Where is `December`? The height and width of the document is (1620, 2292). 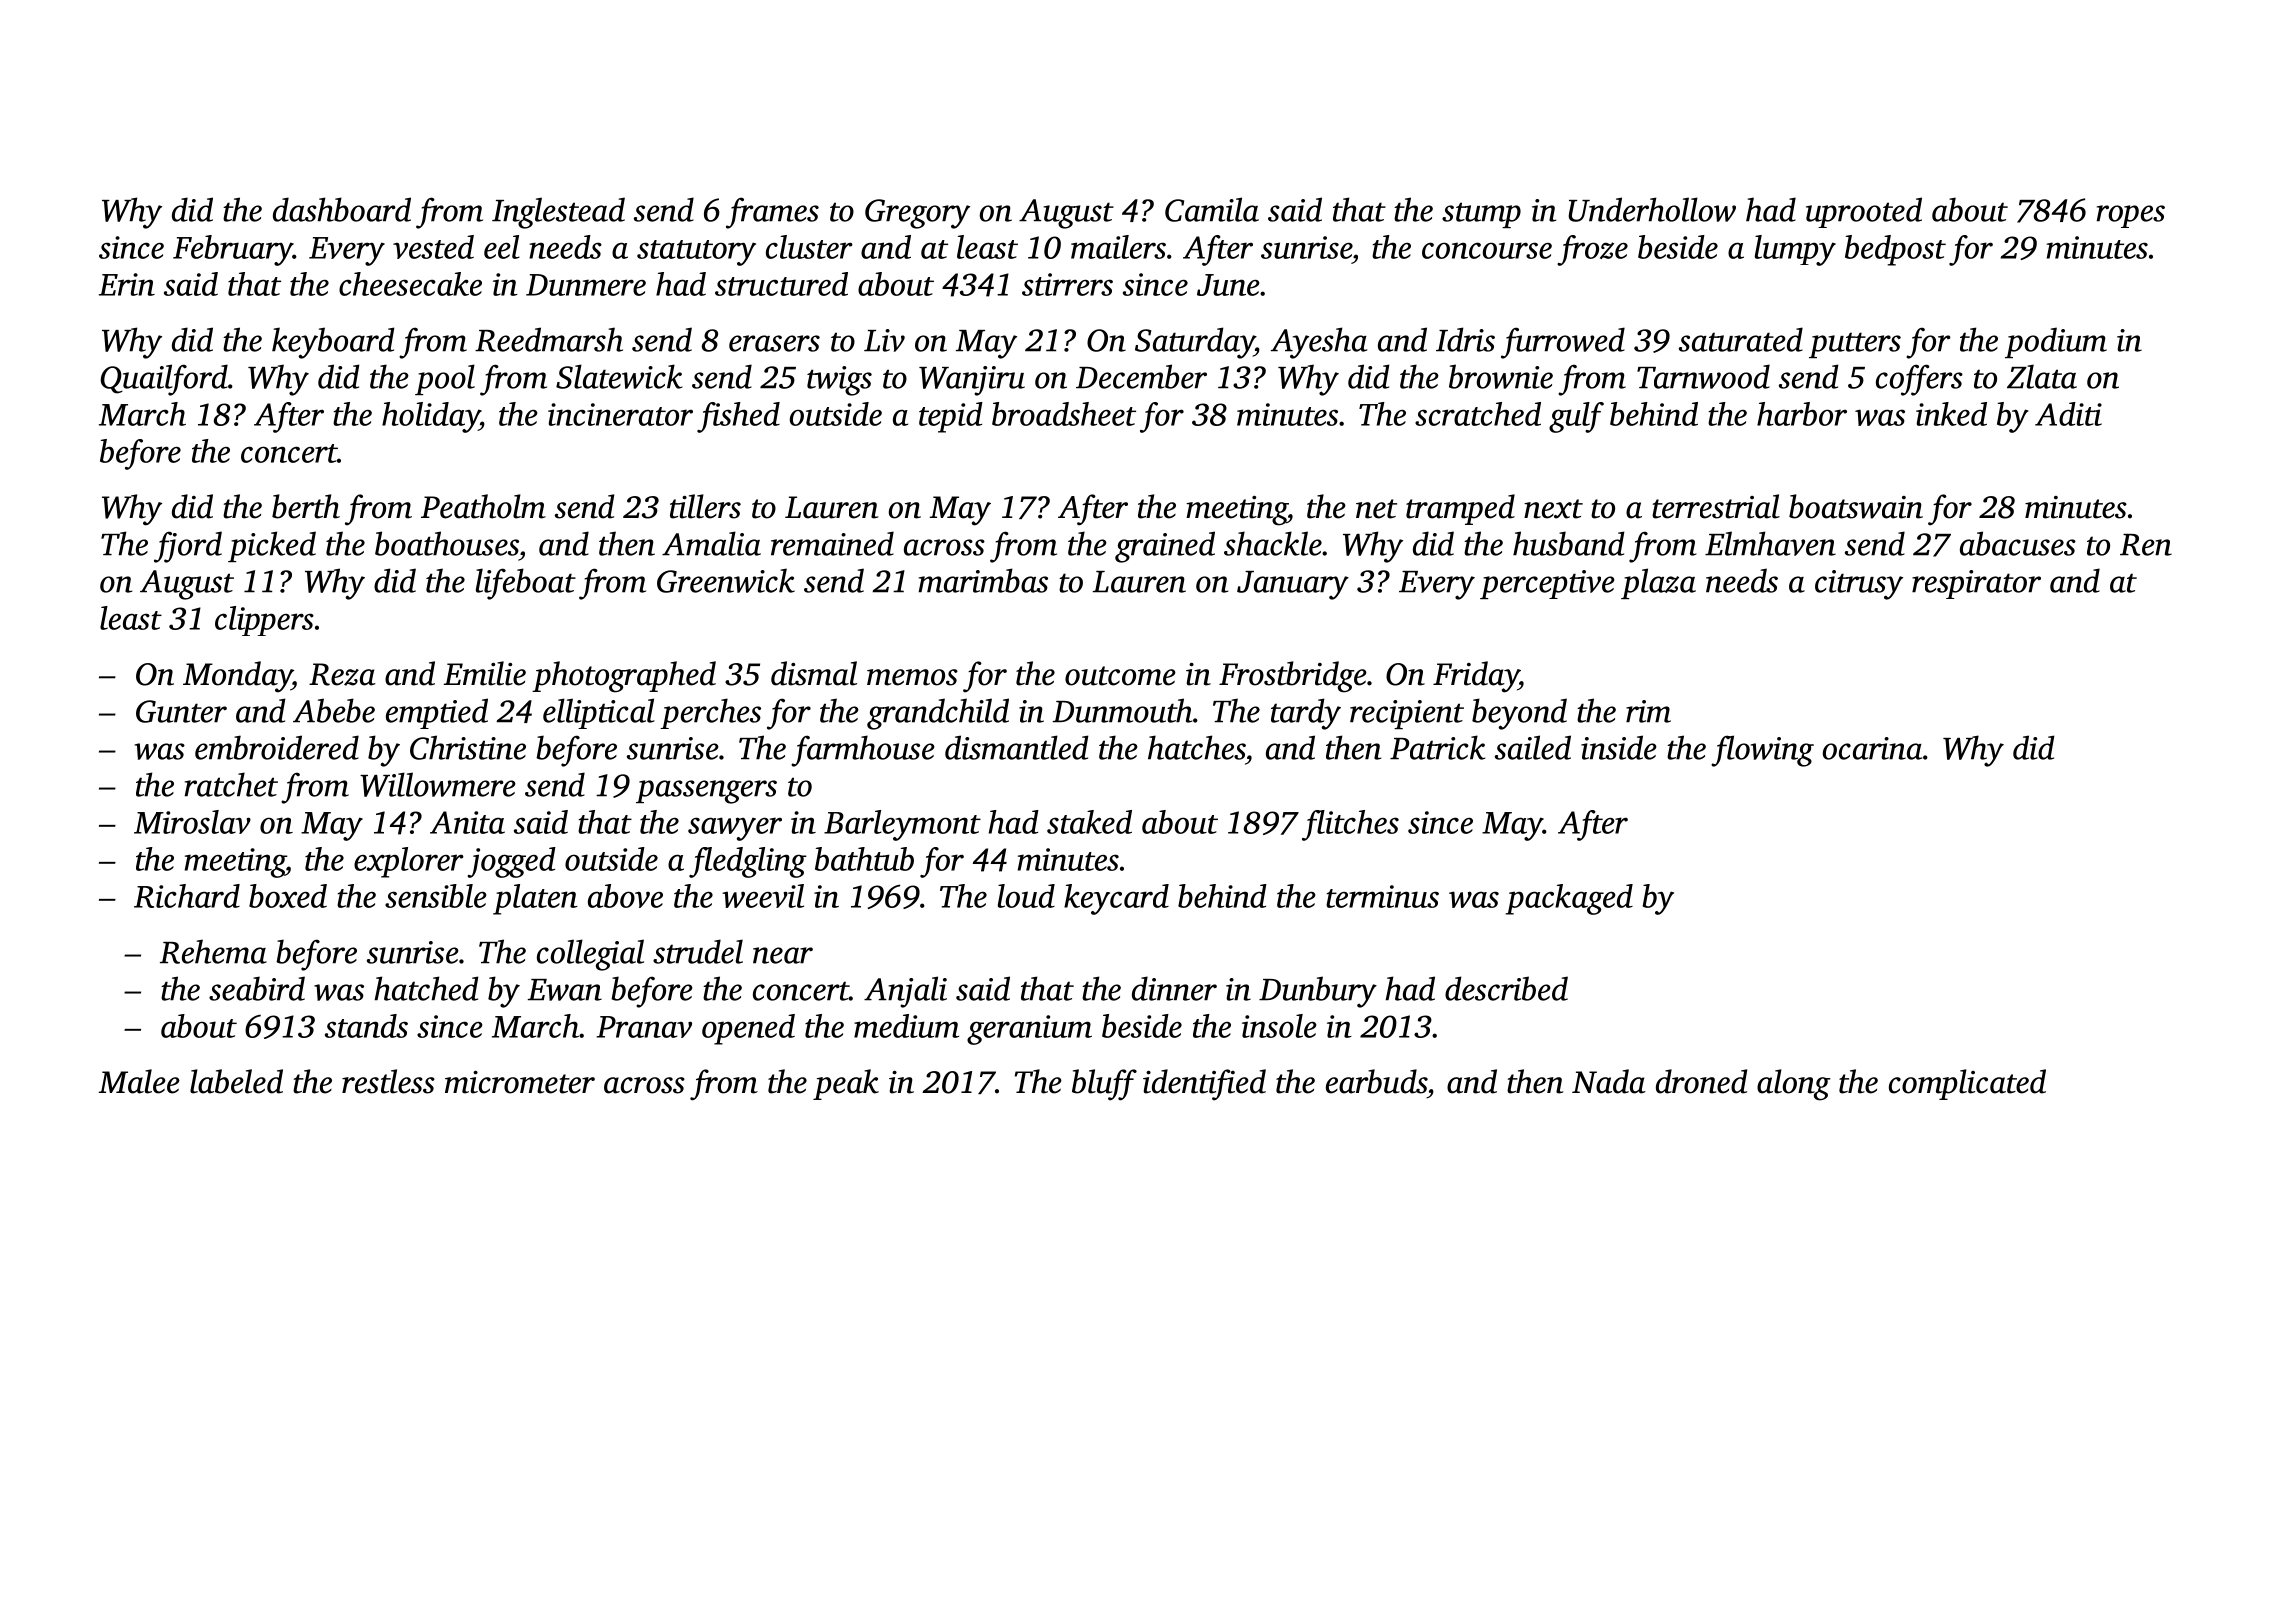 December is located at coordinates (1141, 376).
